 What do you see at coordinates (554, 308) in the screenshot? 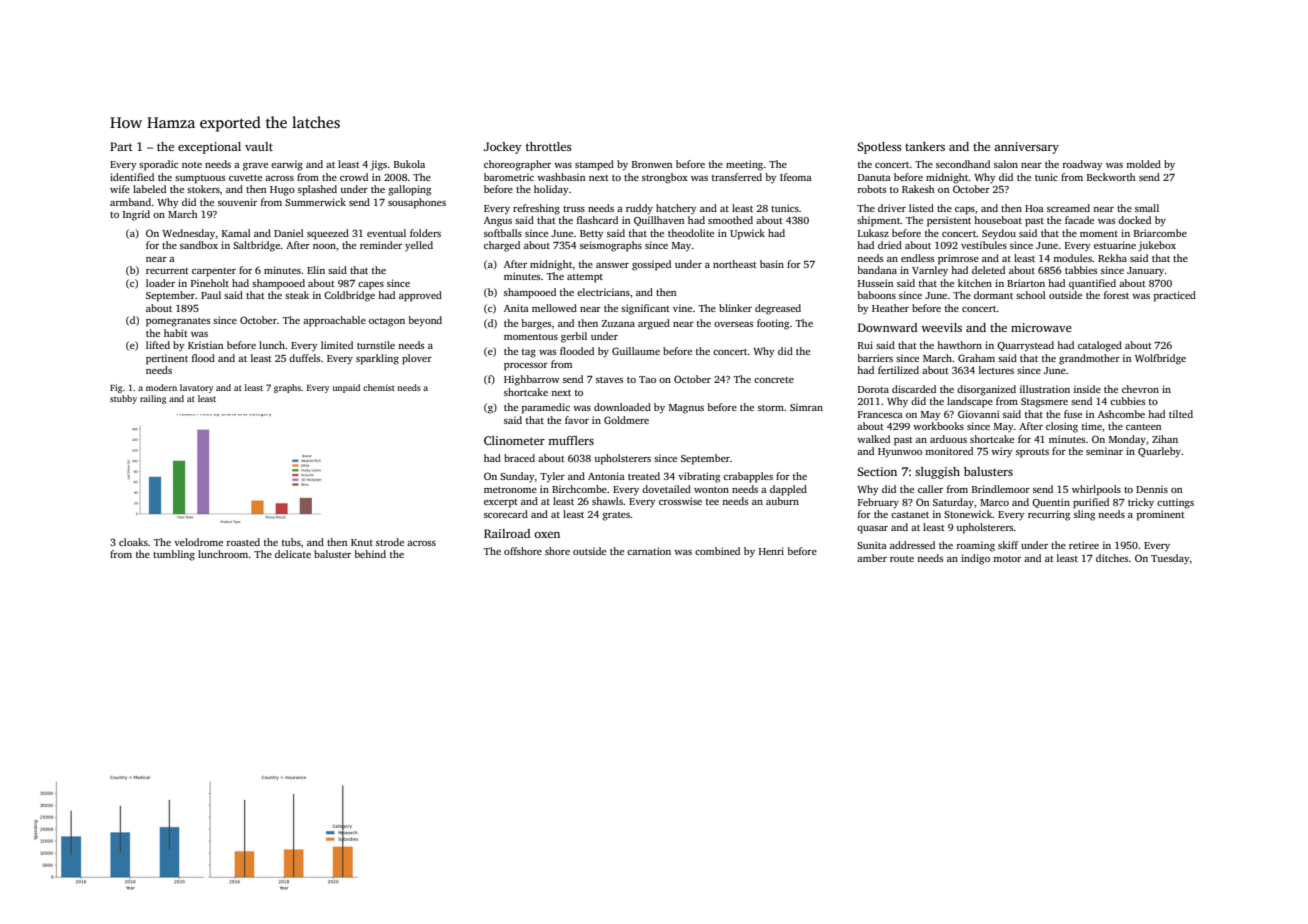
I see `mellowed` at bounding box center [554, 308].
